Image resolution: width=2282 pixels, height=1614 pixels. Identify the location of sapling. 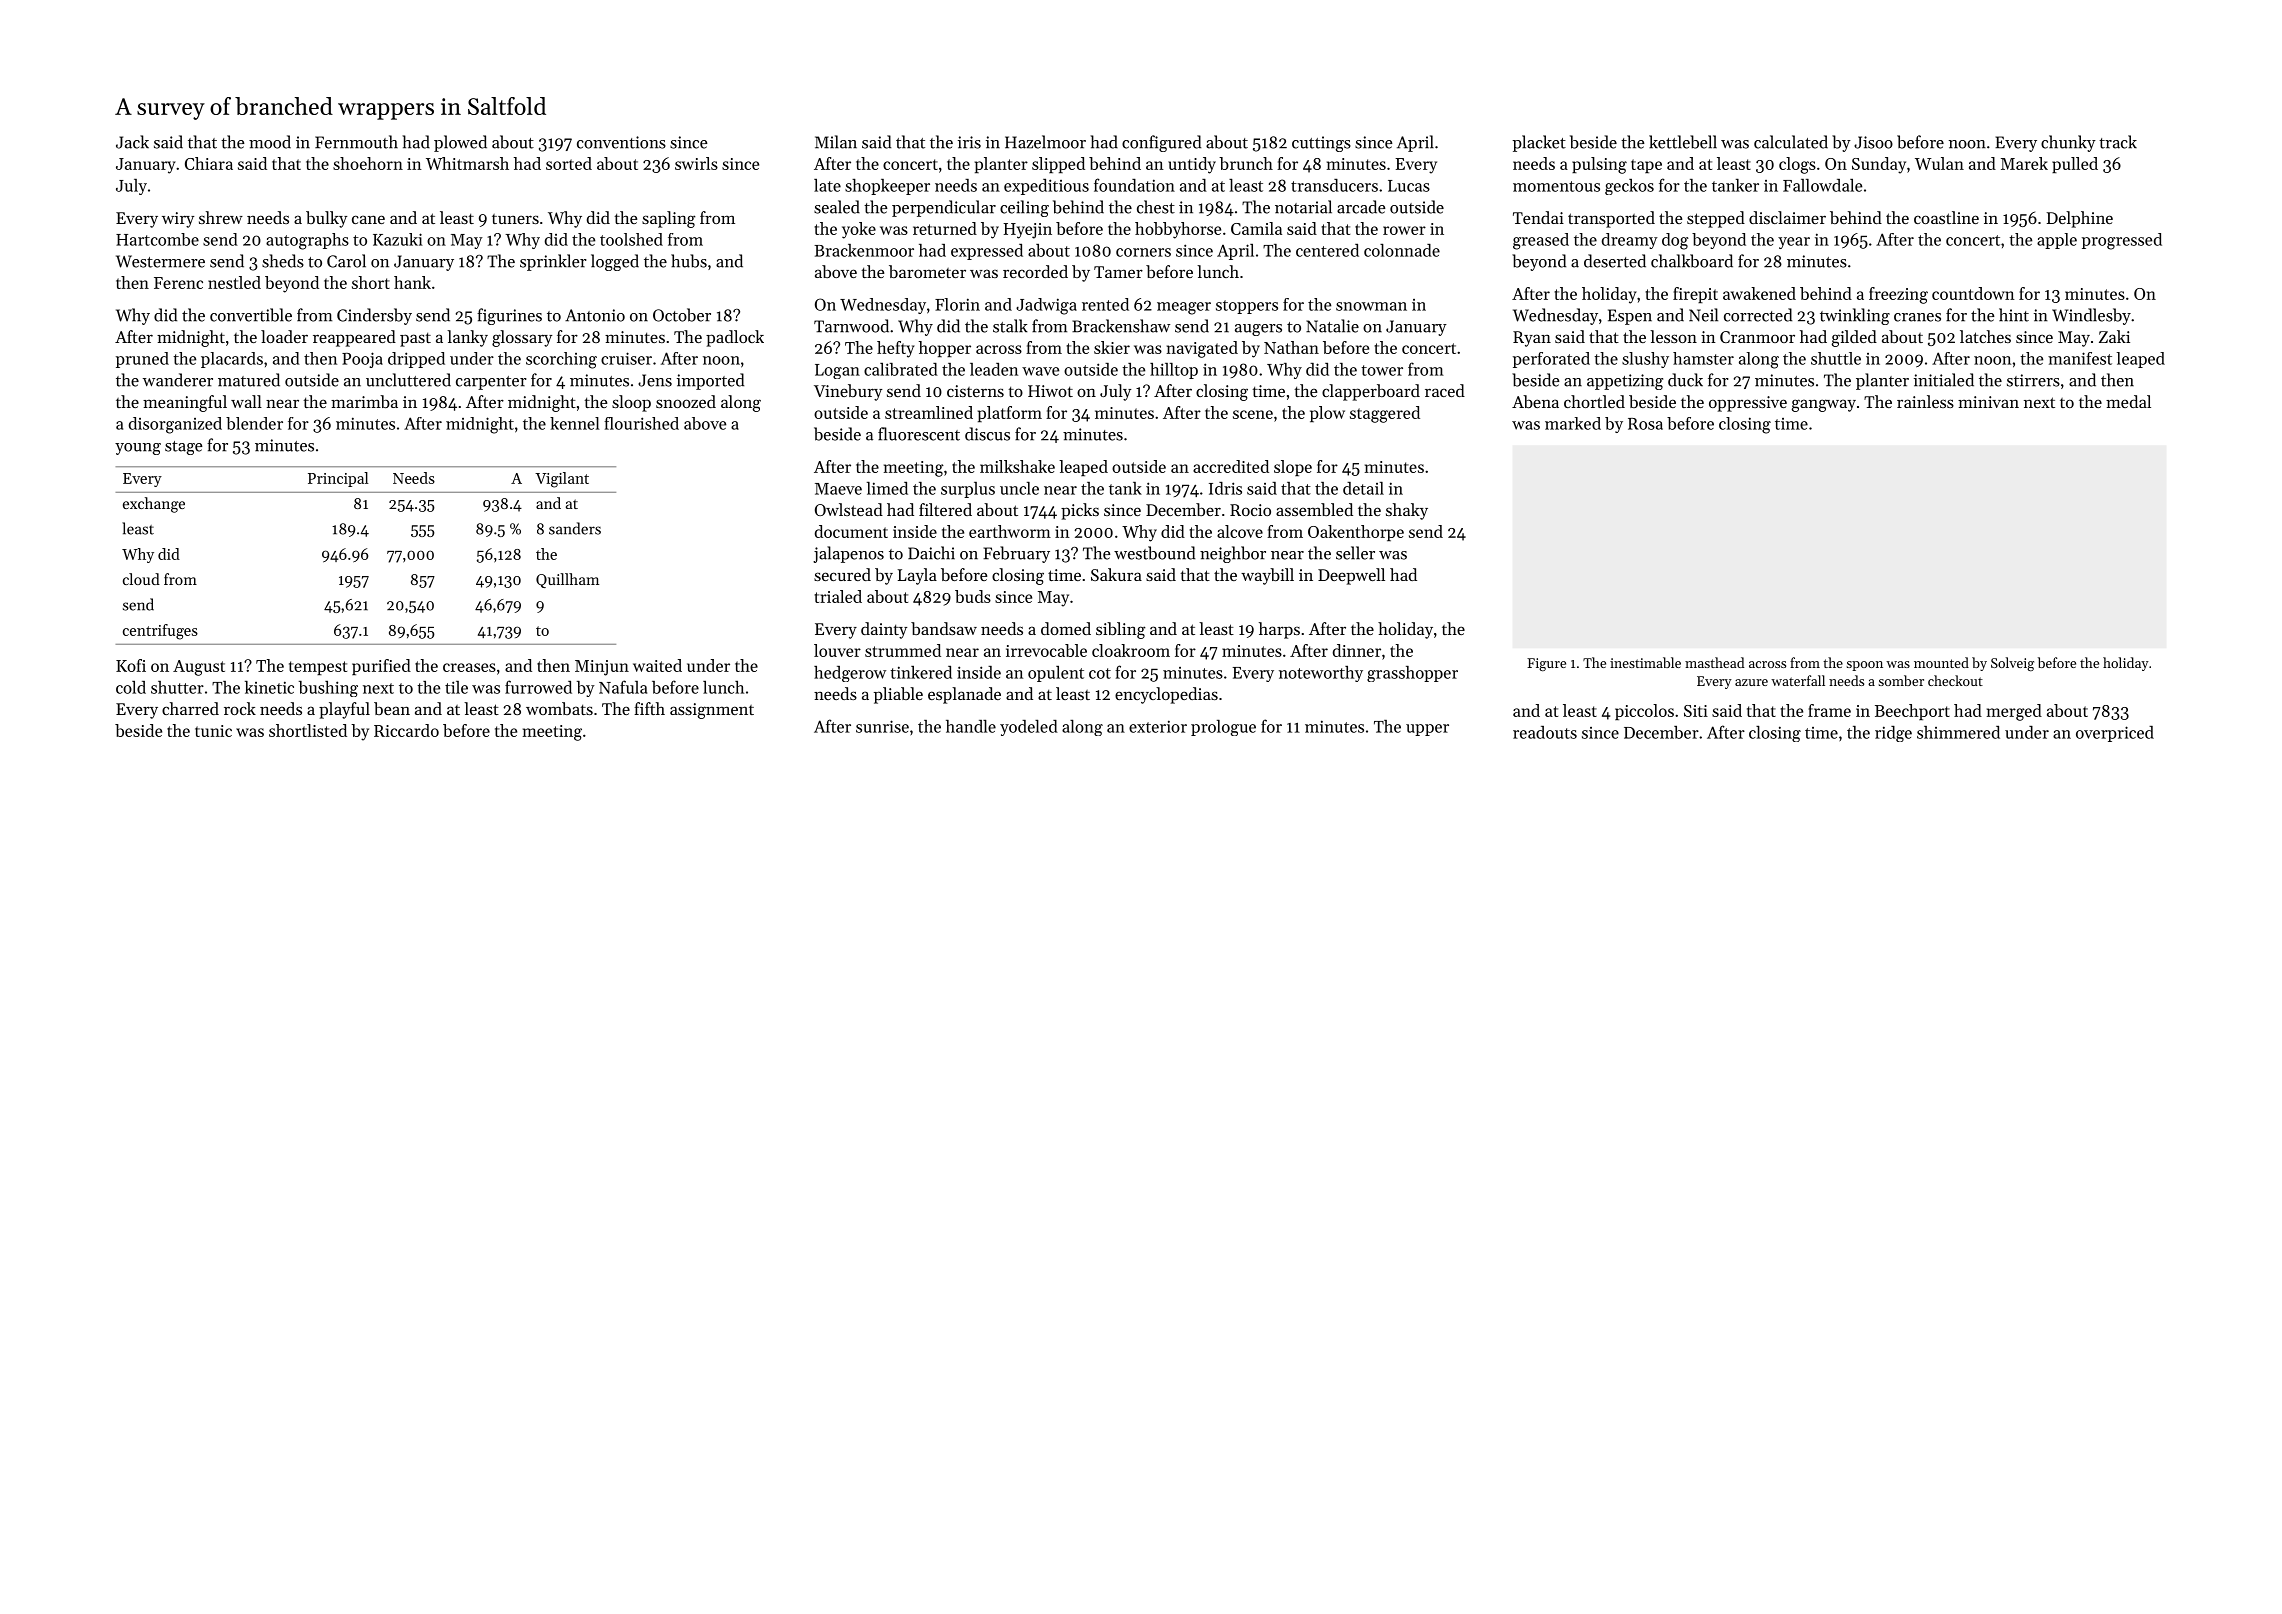
(669, 219).
